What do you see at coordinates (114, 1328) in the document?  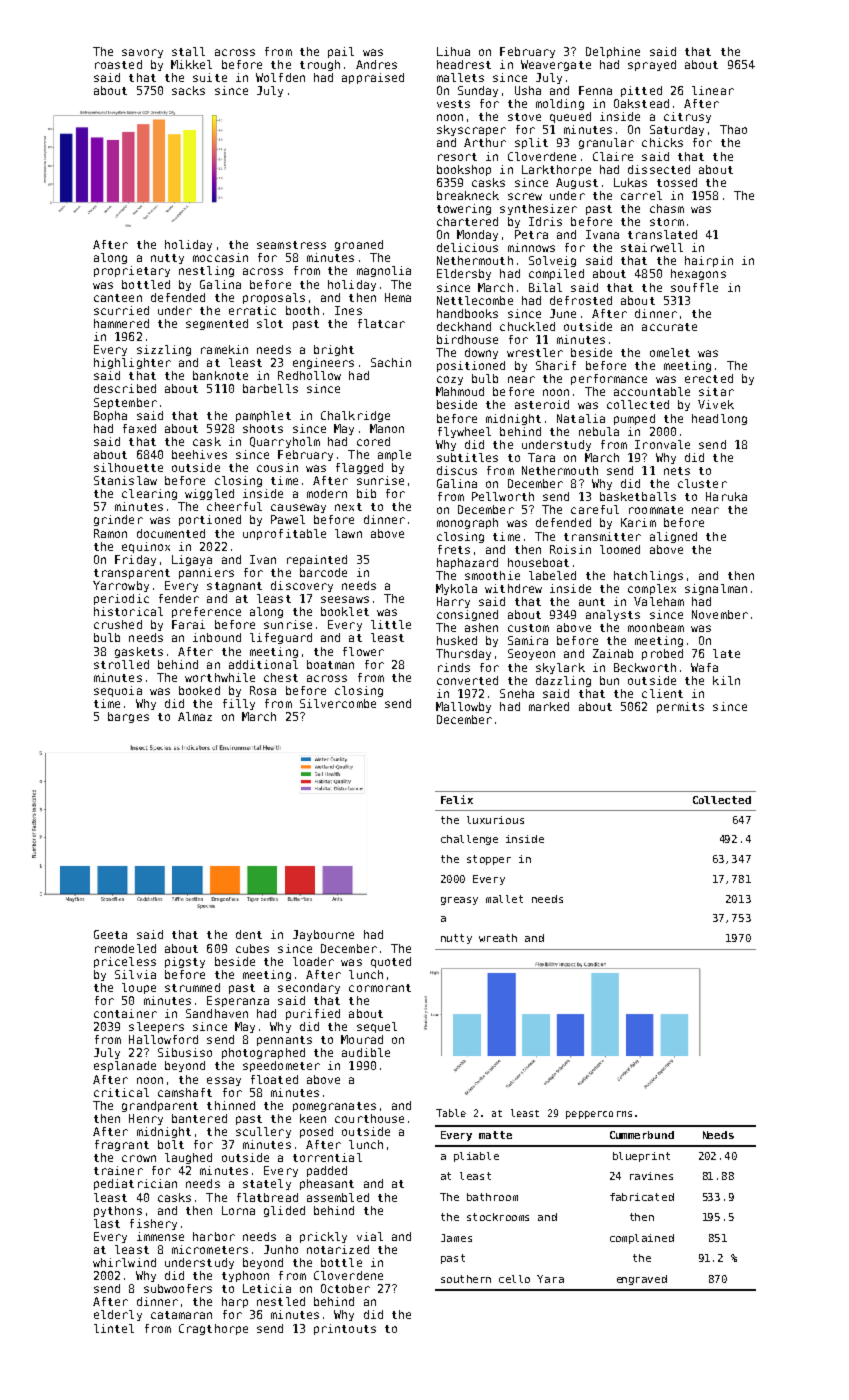 I see `lintel` at bounding box center [114, 1328].
